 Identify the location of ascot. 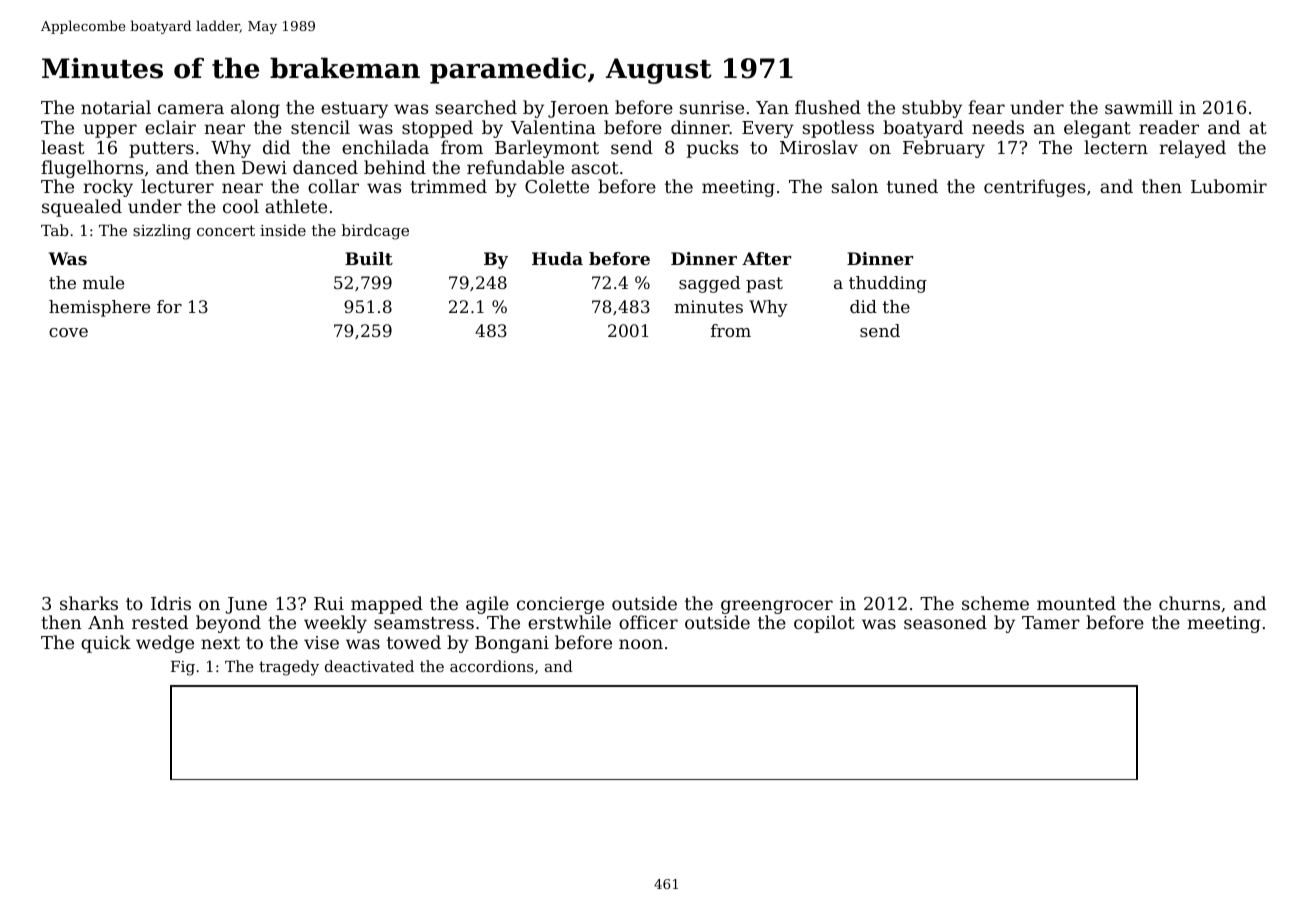
(594, 168).
